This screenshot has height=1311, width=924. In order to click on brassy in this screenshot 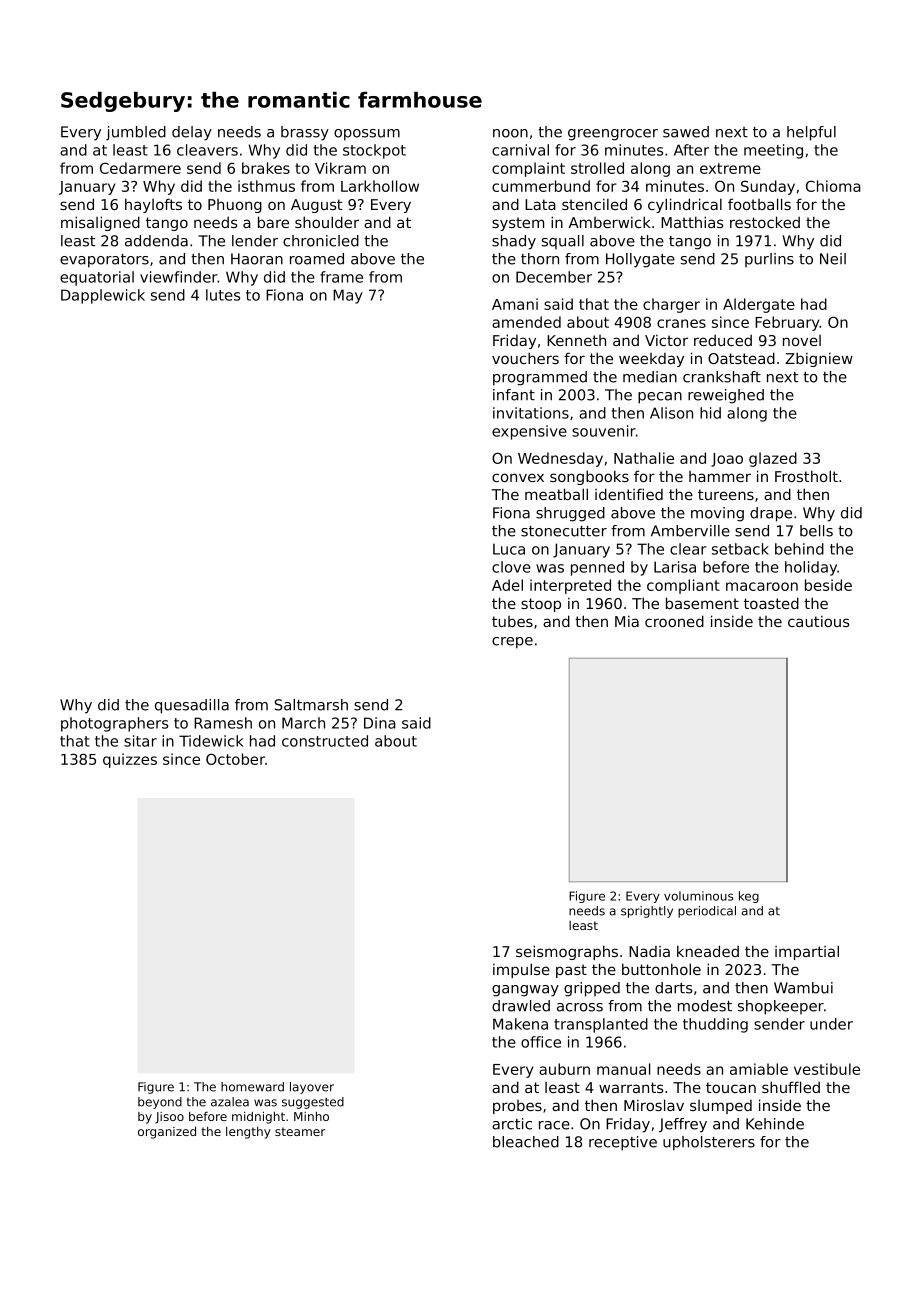, I will do `click(305, 133)`.
